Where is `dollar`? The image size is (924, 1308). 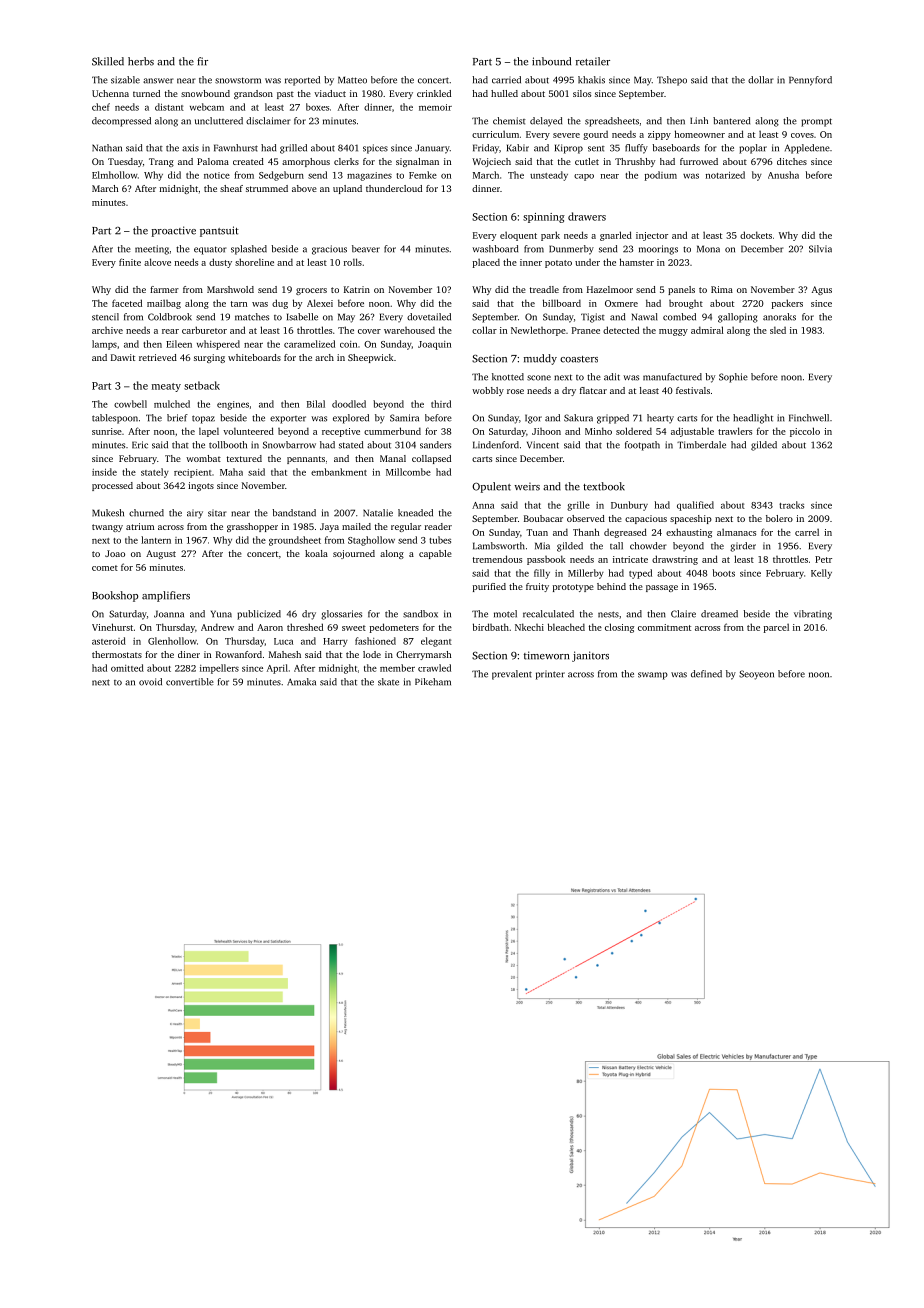
dollar is located at coordinates (761, 80).
